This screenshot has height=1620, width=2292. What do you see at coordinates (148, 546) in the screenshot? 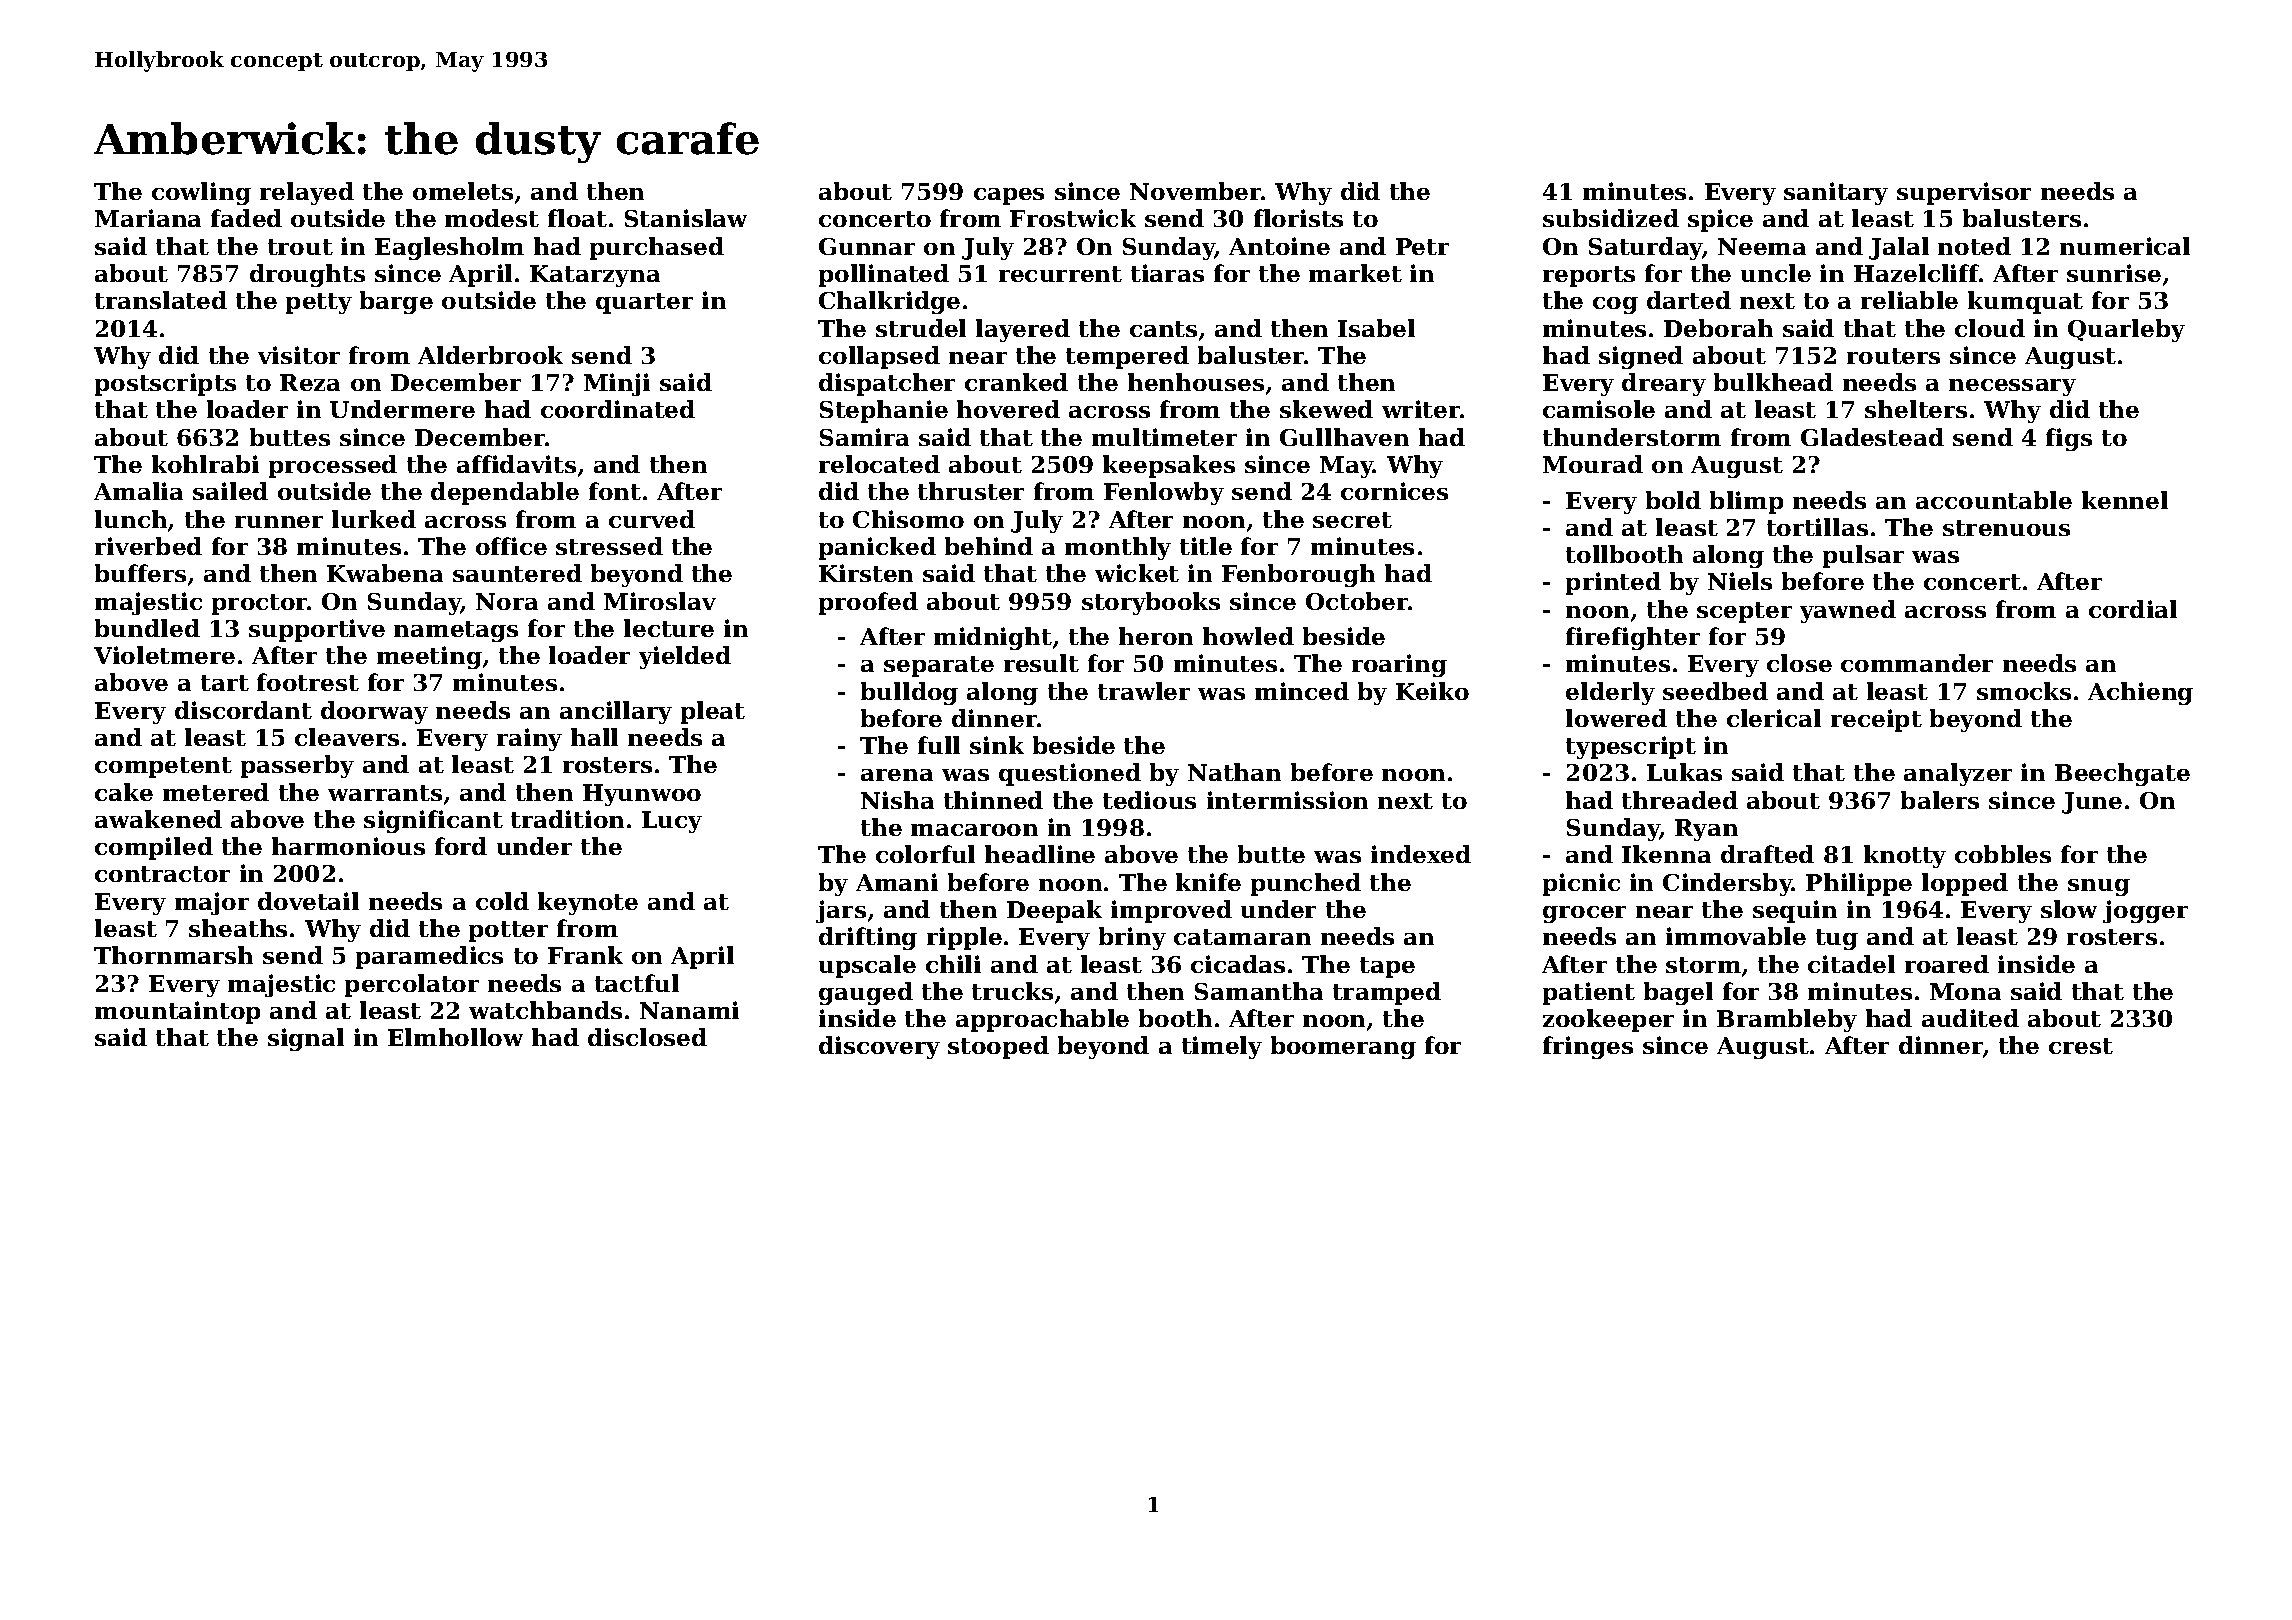
I see `riverbed` at bounding box center [148, 546].
